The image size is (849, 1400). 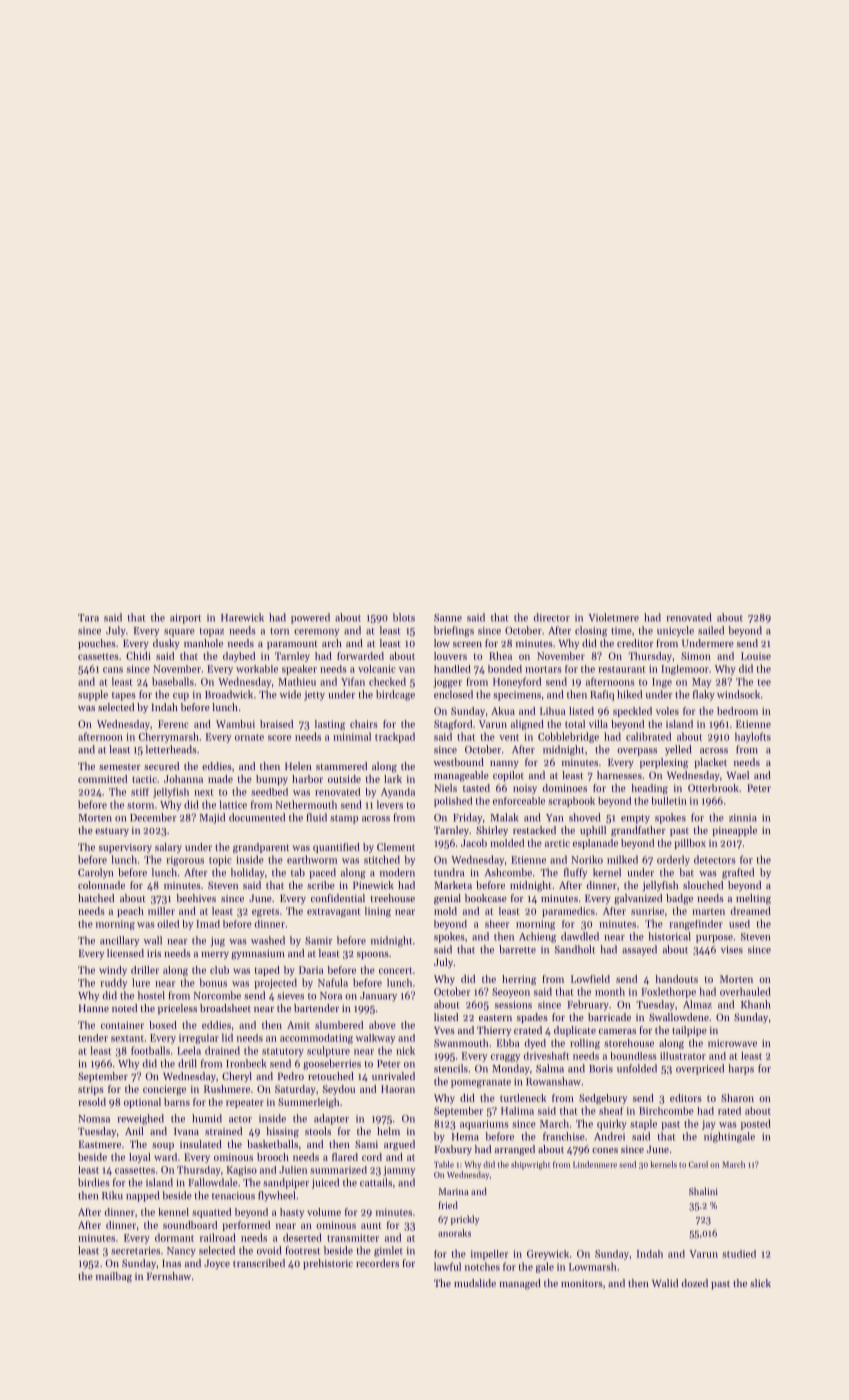 I want to click on boundless, so click(x=634, y=1056).
